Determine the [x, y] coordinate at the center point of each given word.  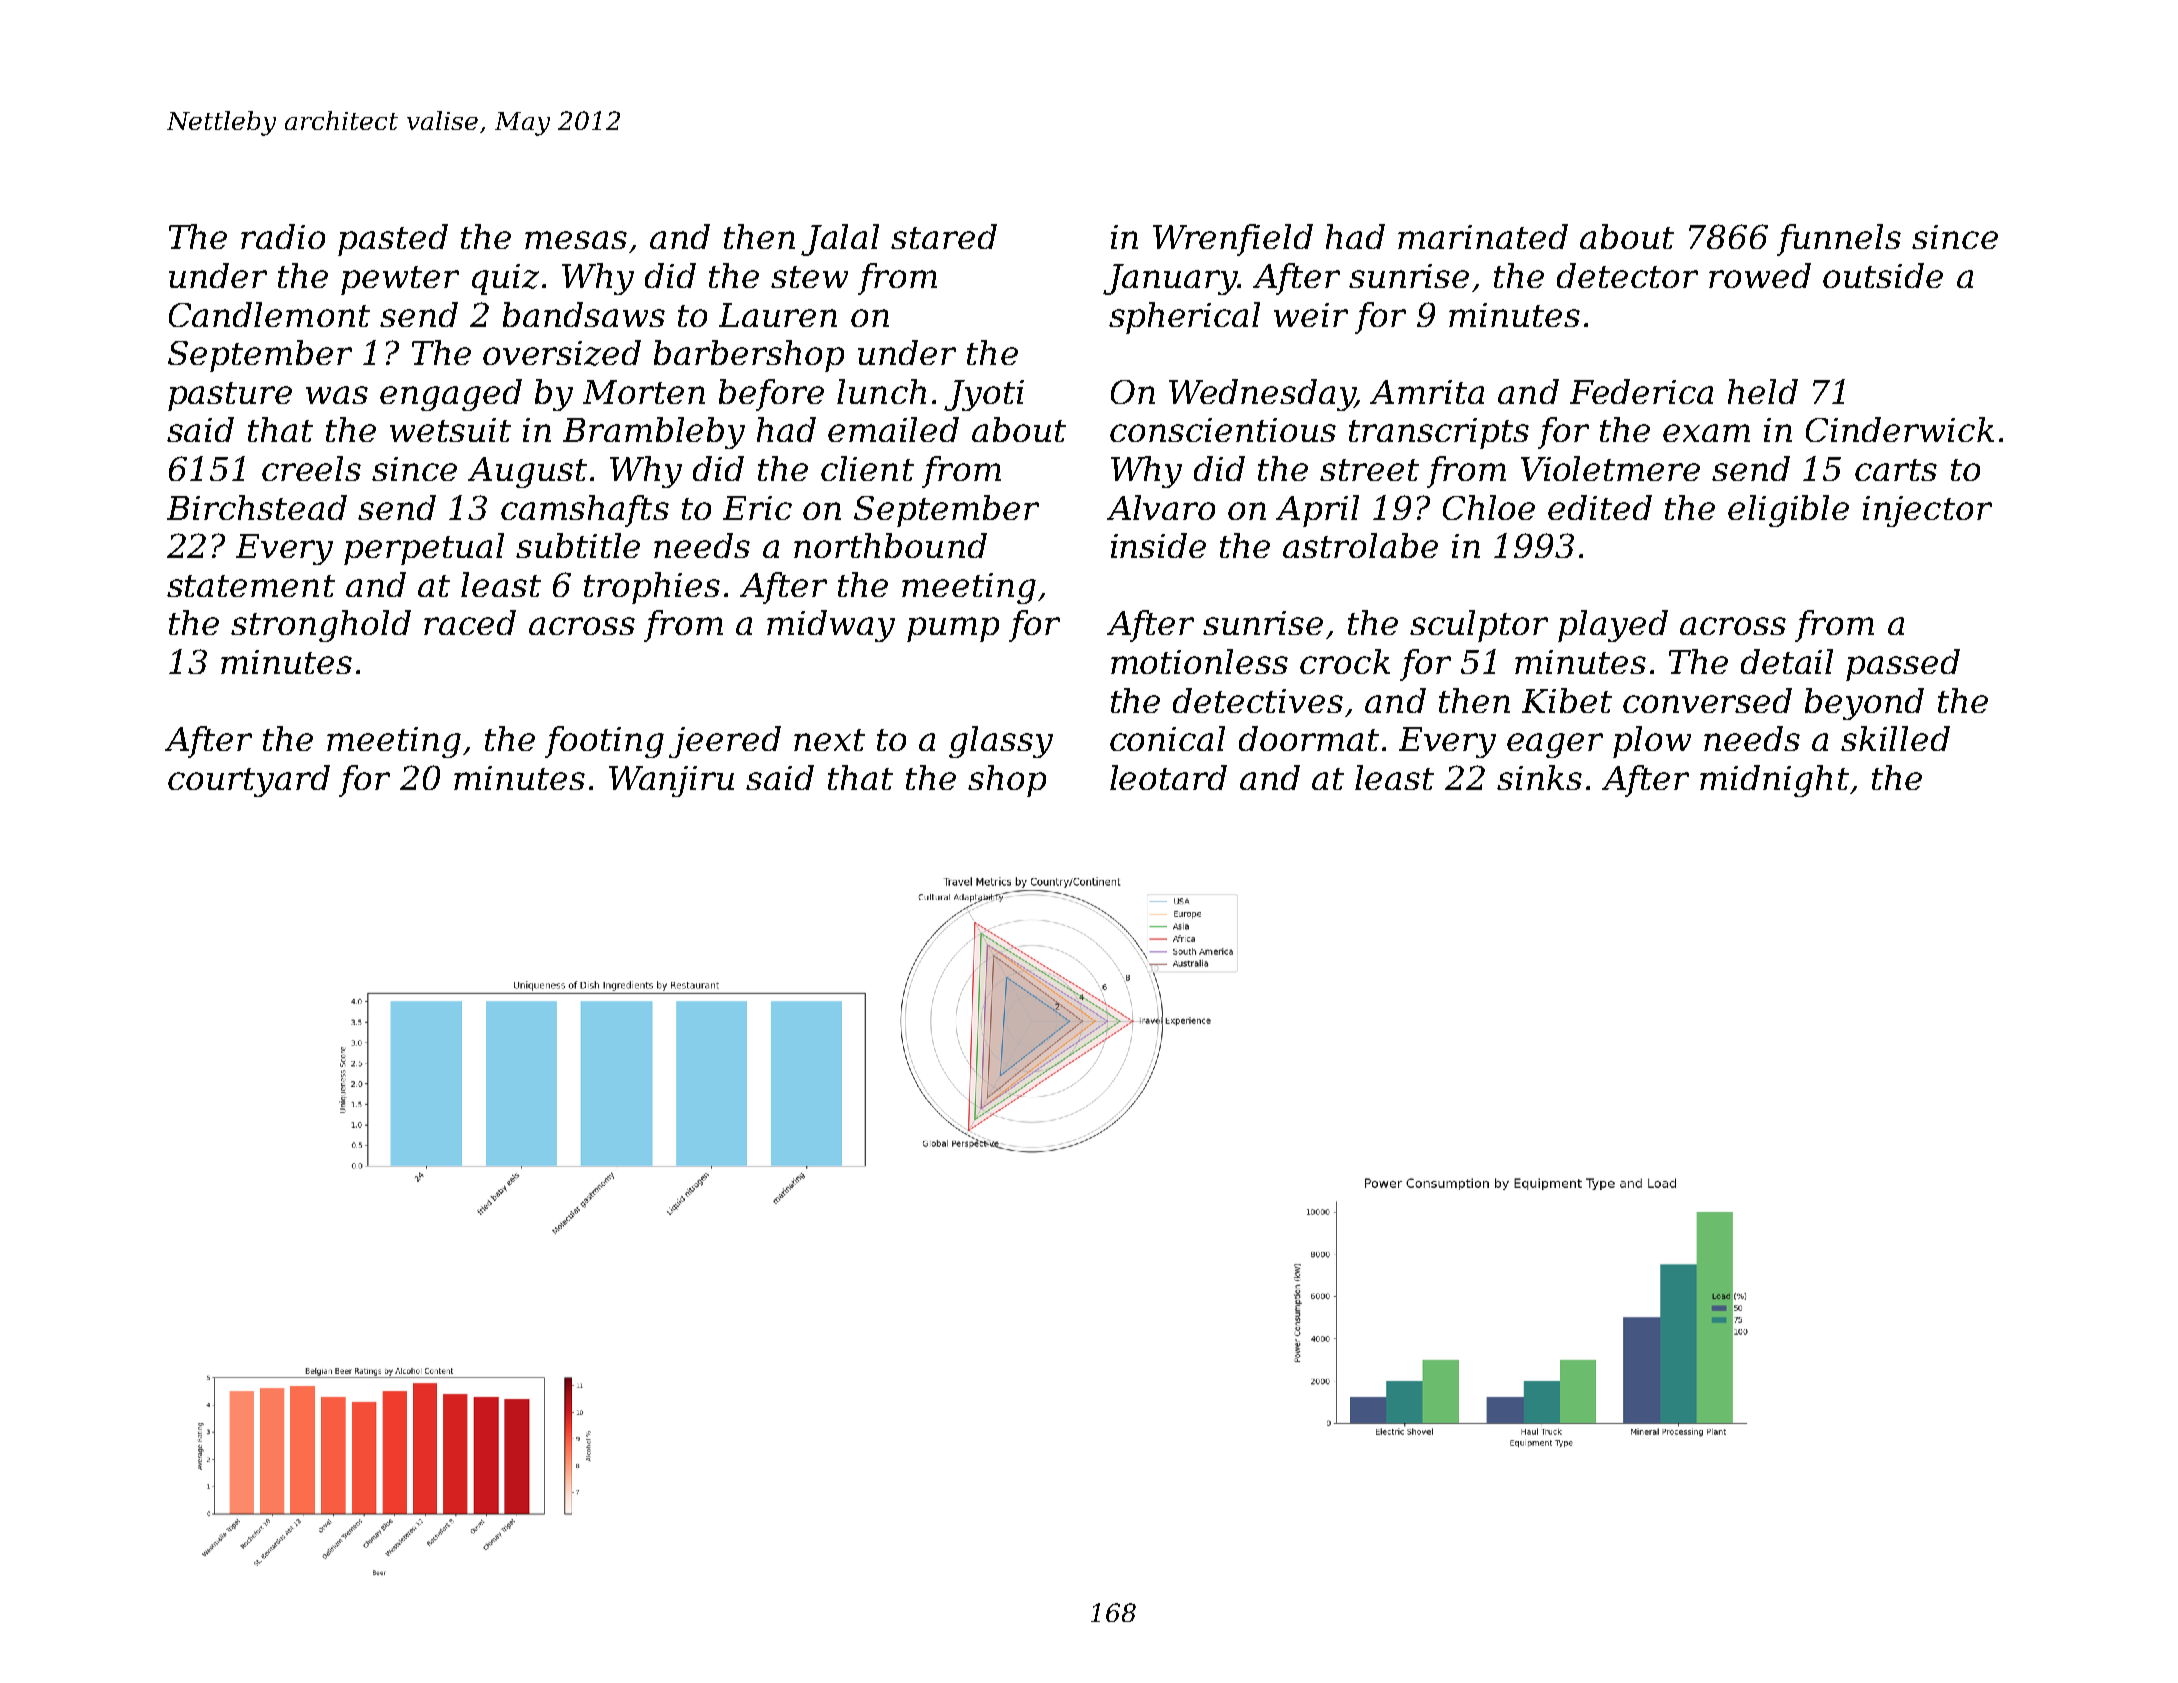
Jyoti [984, 395]
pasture [230, 396]
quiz [505, 279]
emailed [893, 429]
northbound [890, 545]
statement [251, 586]
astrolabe [1360, 545]
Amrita [1427, 392]
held [1763, 391]
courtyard [249, 781]
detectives [1258, 700]
